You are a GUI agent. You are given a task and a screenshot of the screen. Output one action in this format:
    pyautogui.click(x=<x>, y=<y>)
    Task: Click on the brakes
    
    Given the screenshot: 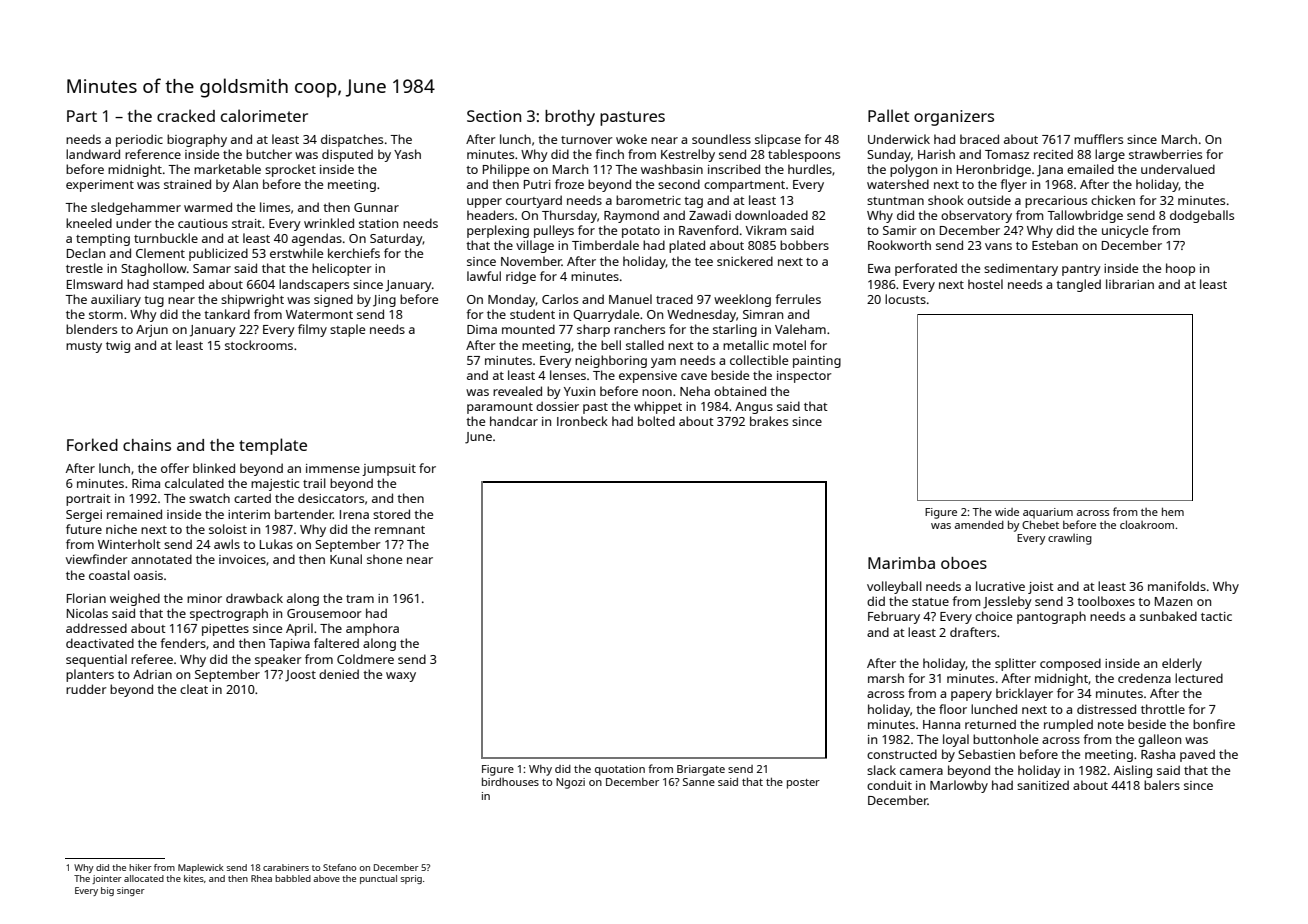 What is the action you would take?
    pyautogui.click(x=769, y=421)
